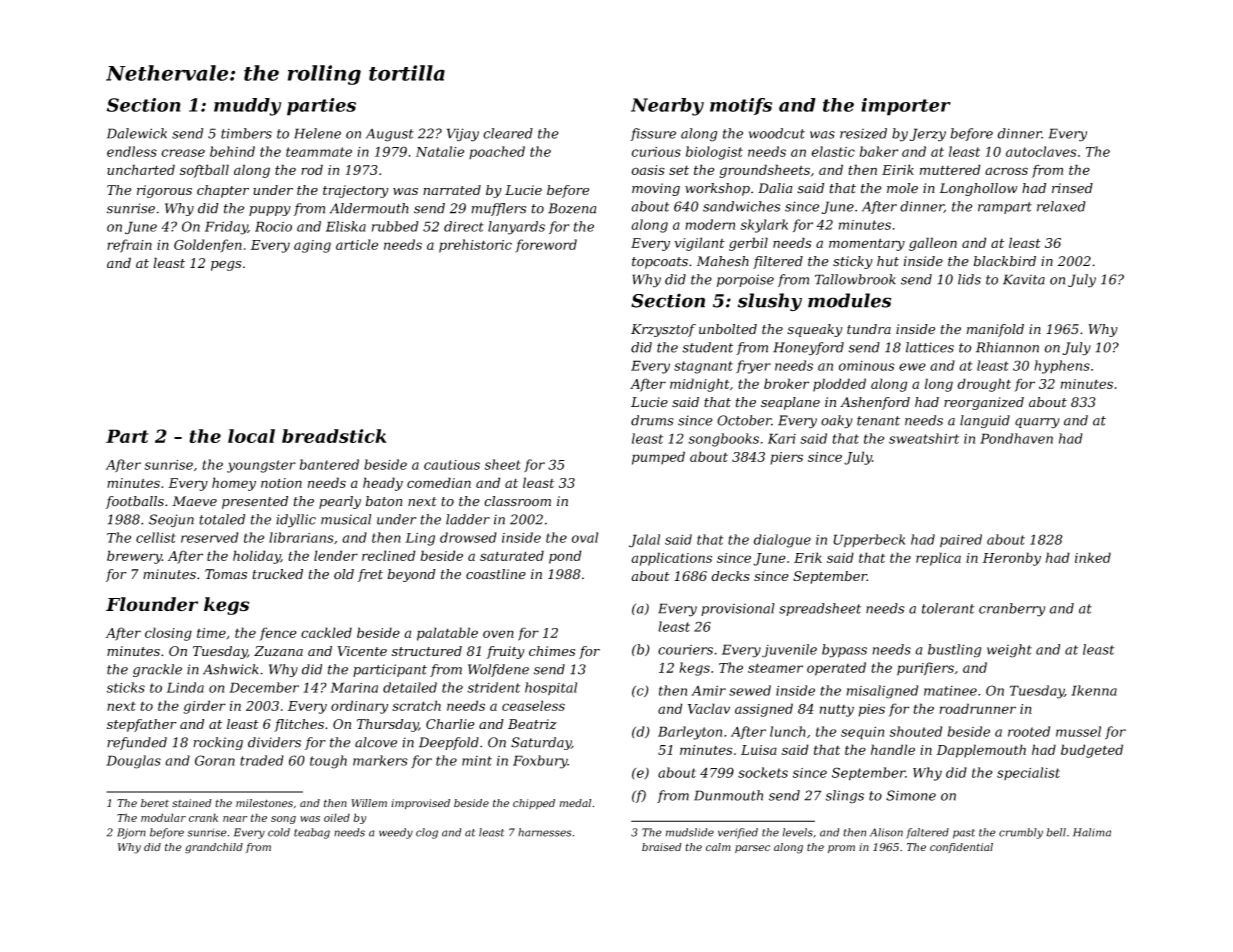  I want to click on grandchild, so click(214, 848).
